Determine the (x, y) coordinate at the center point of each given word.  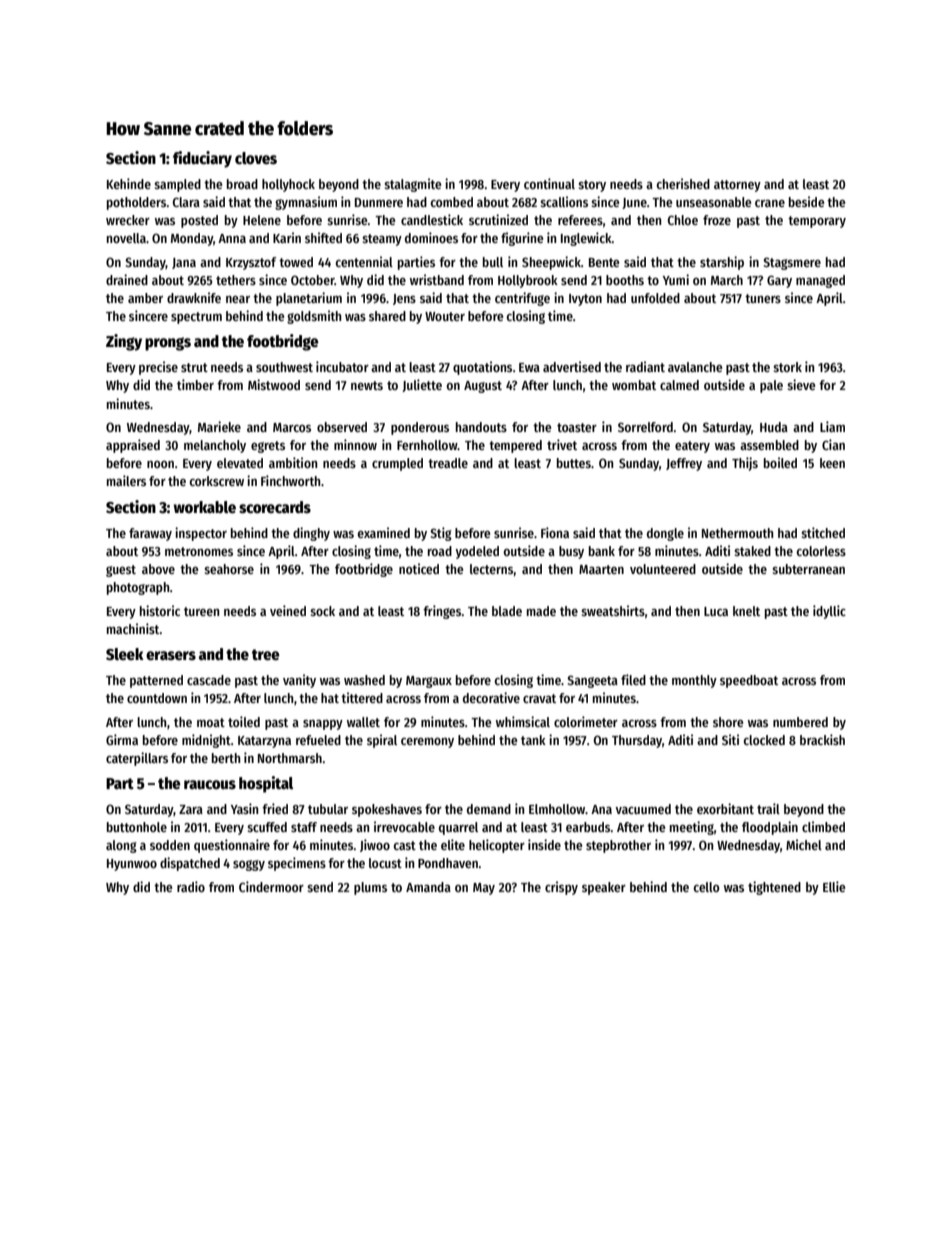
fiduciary (202, 159)
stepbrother (618, 846)
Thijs (745, 464)
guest (121, 571)
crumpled (397, 464)
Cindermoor (271, 886)
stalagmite (412, 185)
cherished (683, 183)
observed (342, 427)
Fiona (555, 532)
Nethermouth (737, 533)
